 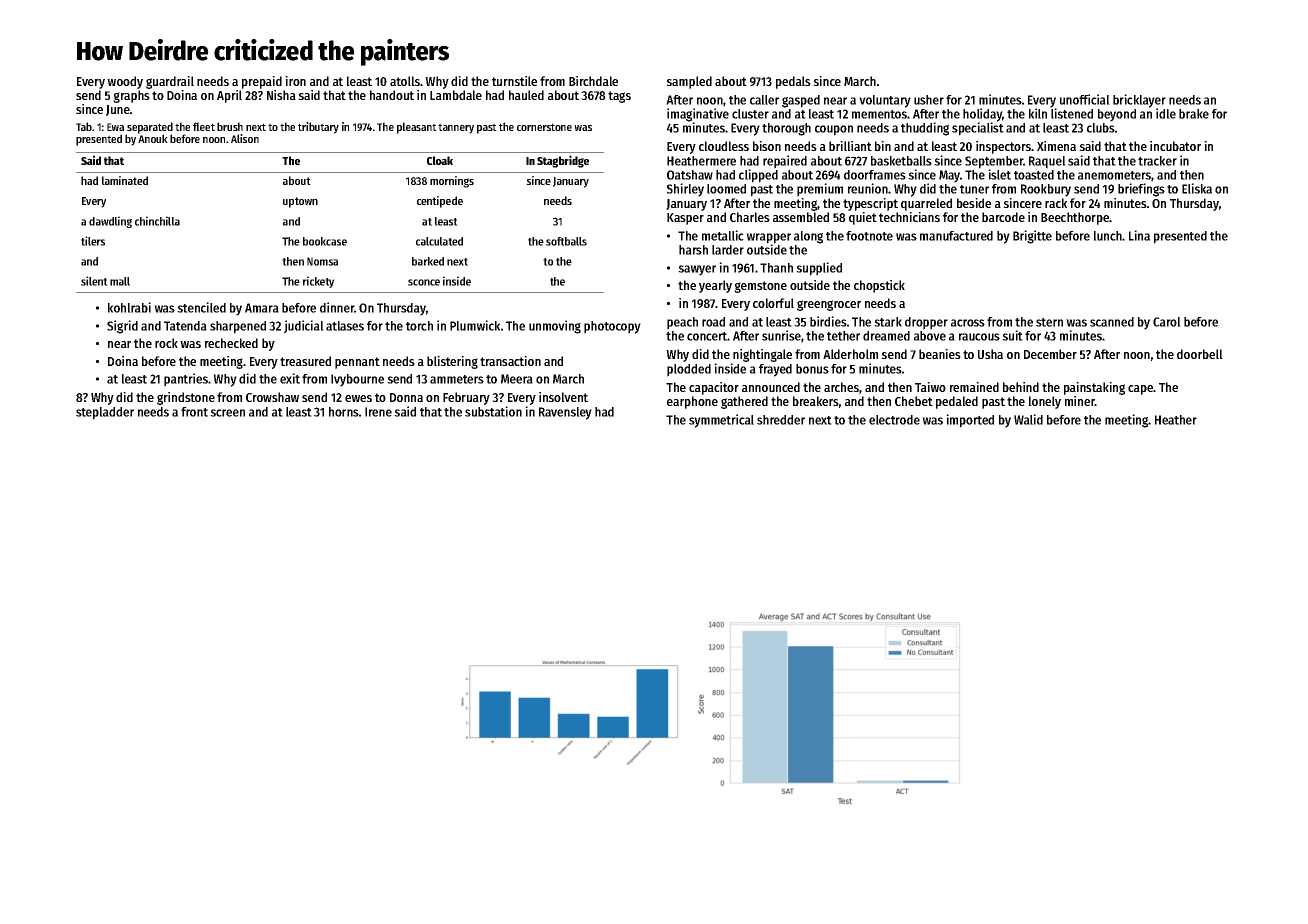 I want to click on Plumwick, so click(x=475, y=325).
